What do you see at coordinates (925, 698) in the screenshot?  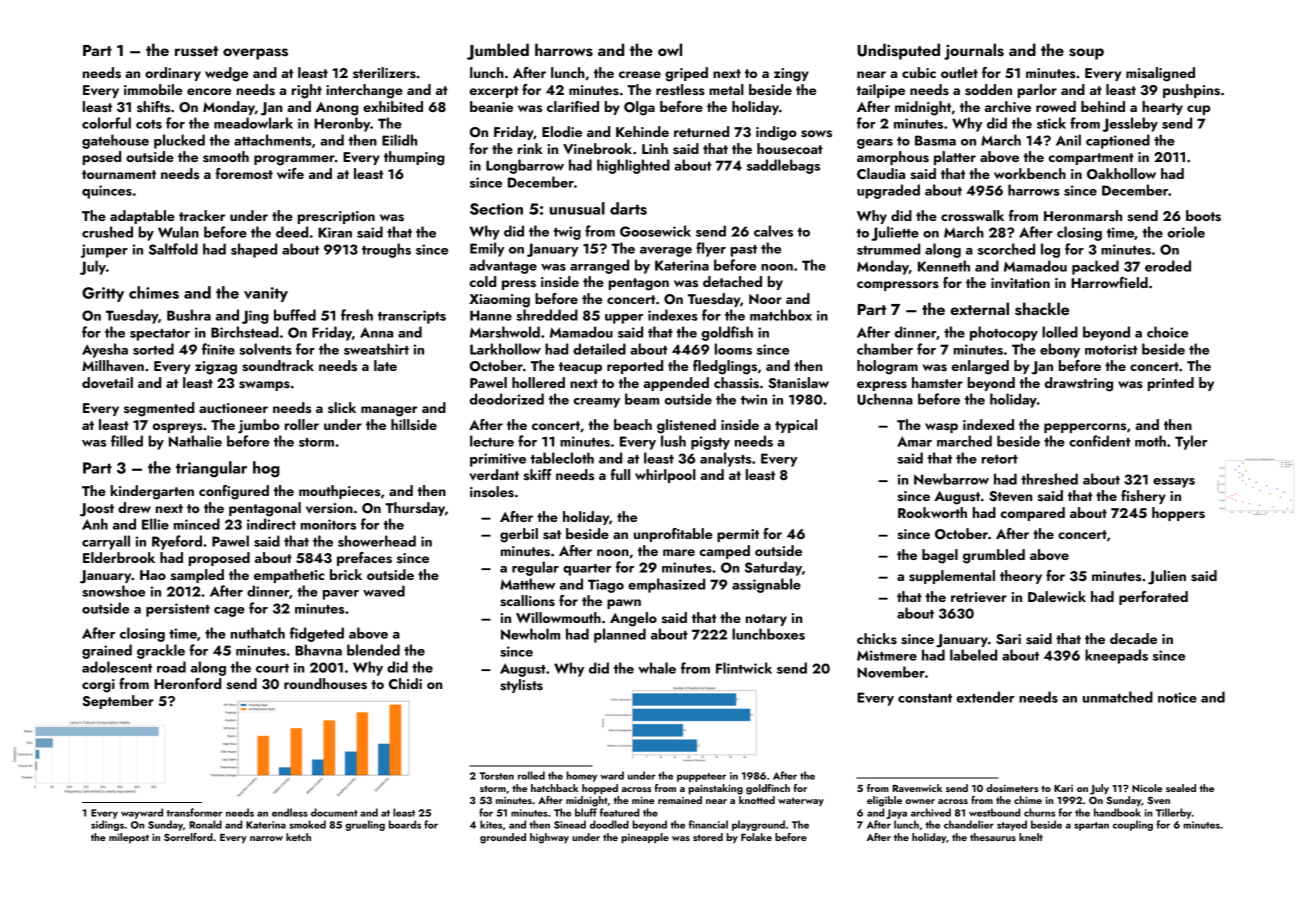 I see `constant` at bounding box center [925, 698].
